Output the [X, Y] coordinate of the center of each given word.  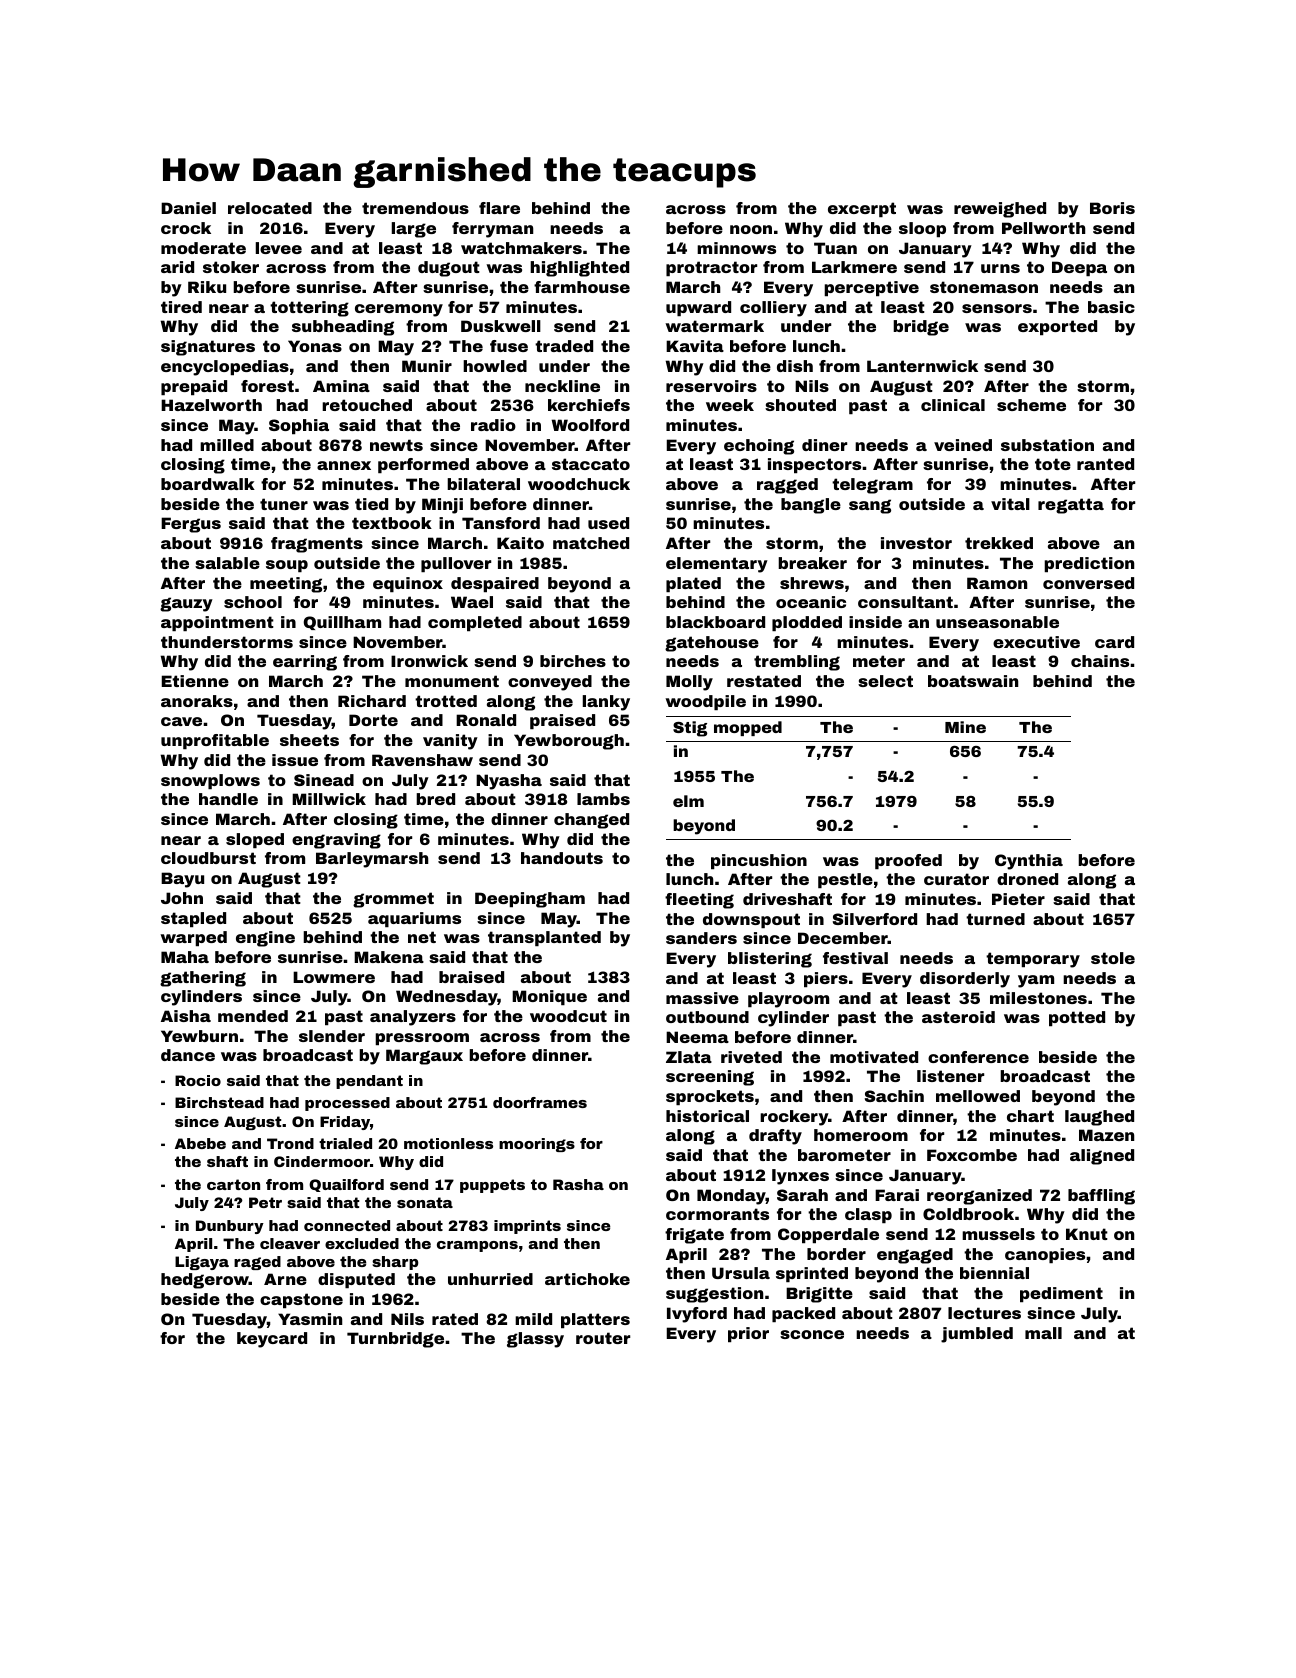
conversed [1088, 583]
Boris [1112, 208]
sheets [309, 740]
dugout [449, 269]
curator [956, 879]
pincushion [759, 861]
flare [499, 208]
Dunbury [230, 1227]
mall [1043, 1333]
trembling [797, 663]
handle [228, 799]
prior [748, 1334]
